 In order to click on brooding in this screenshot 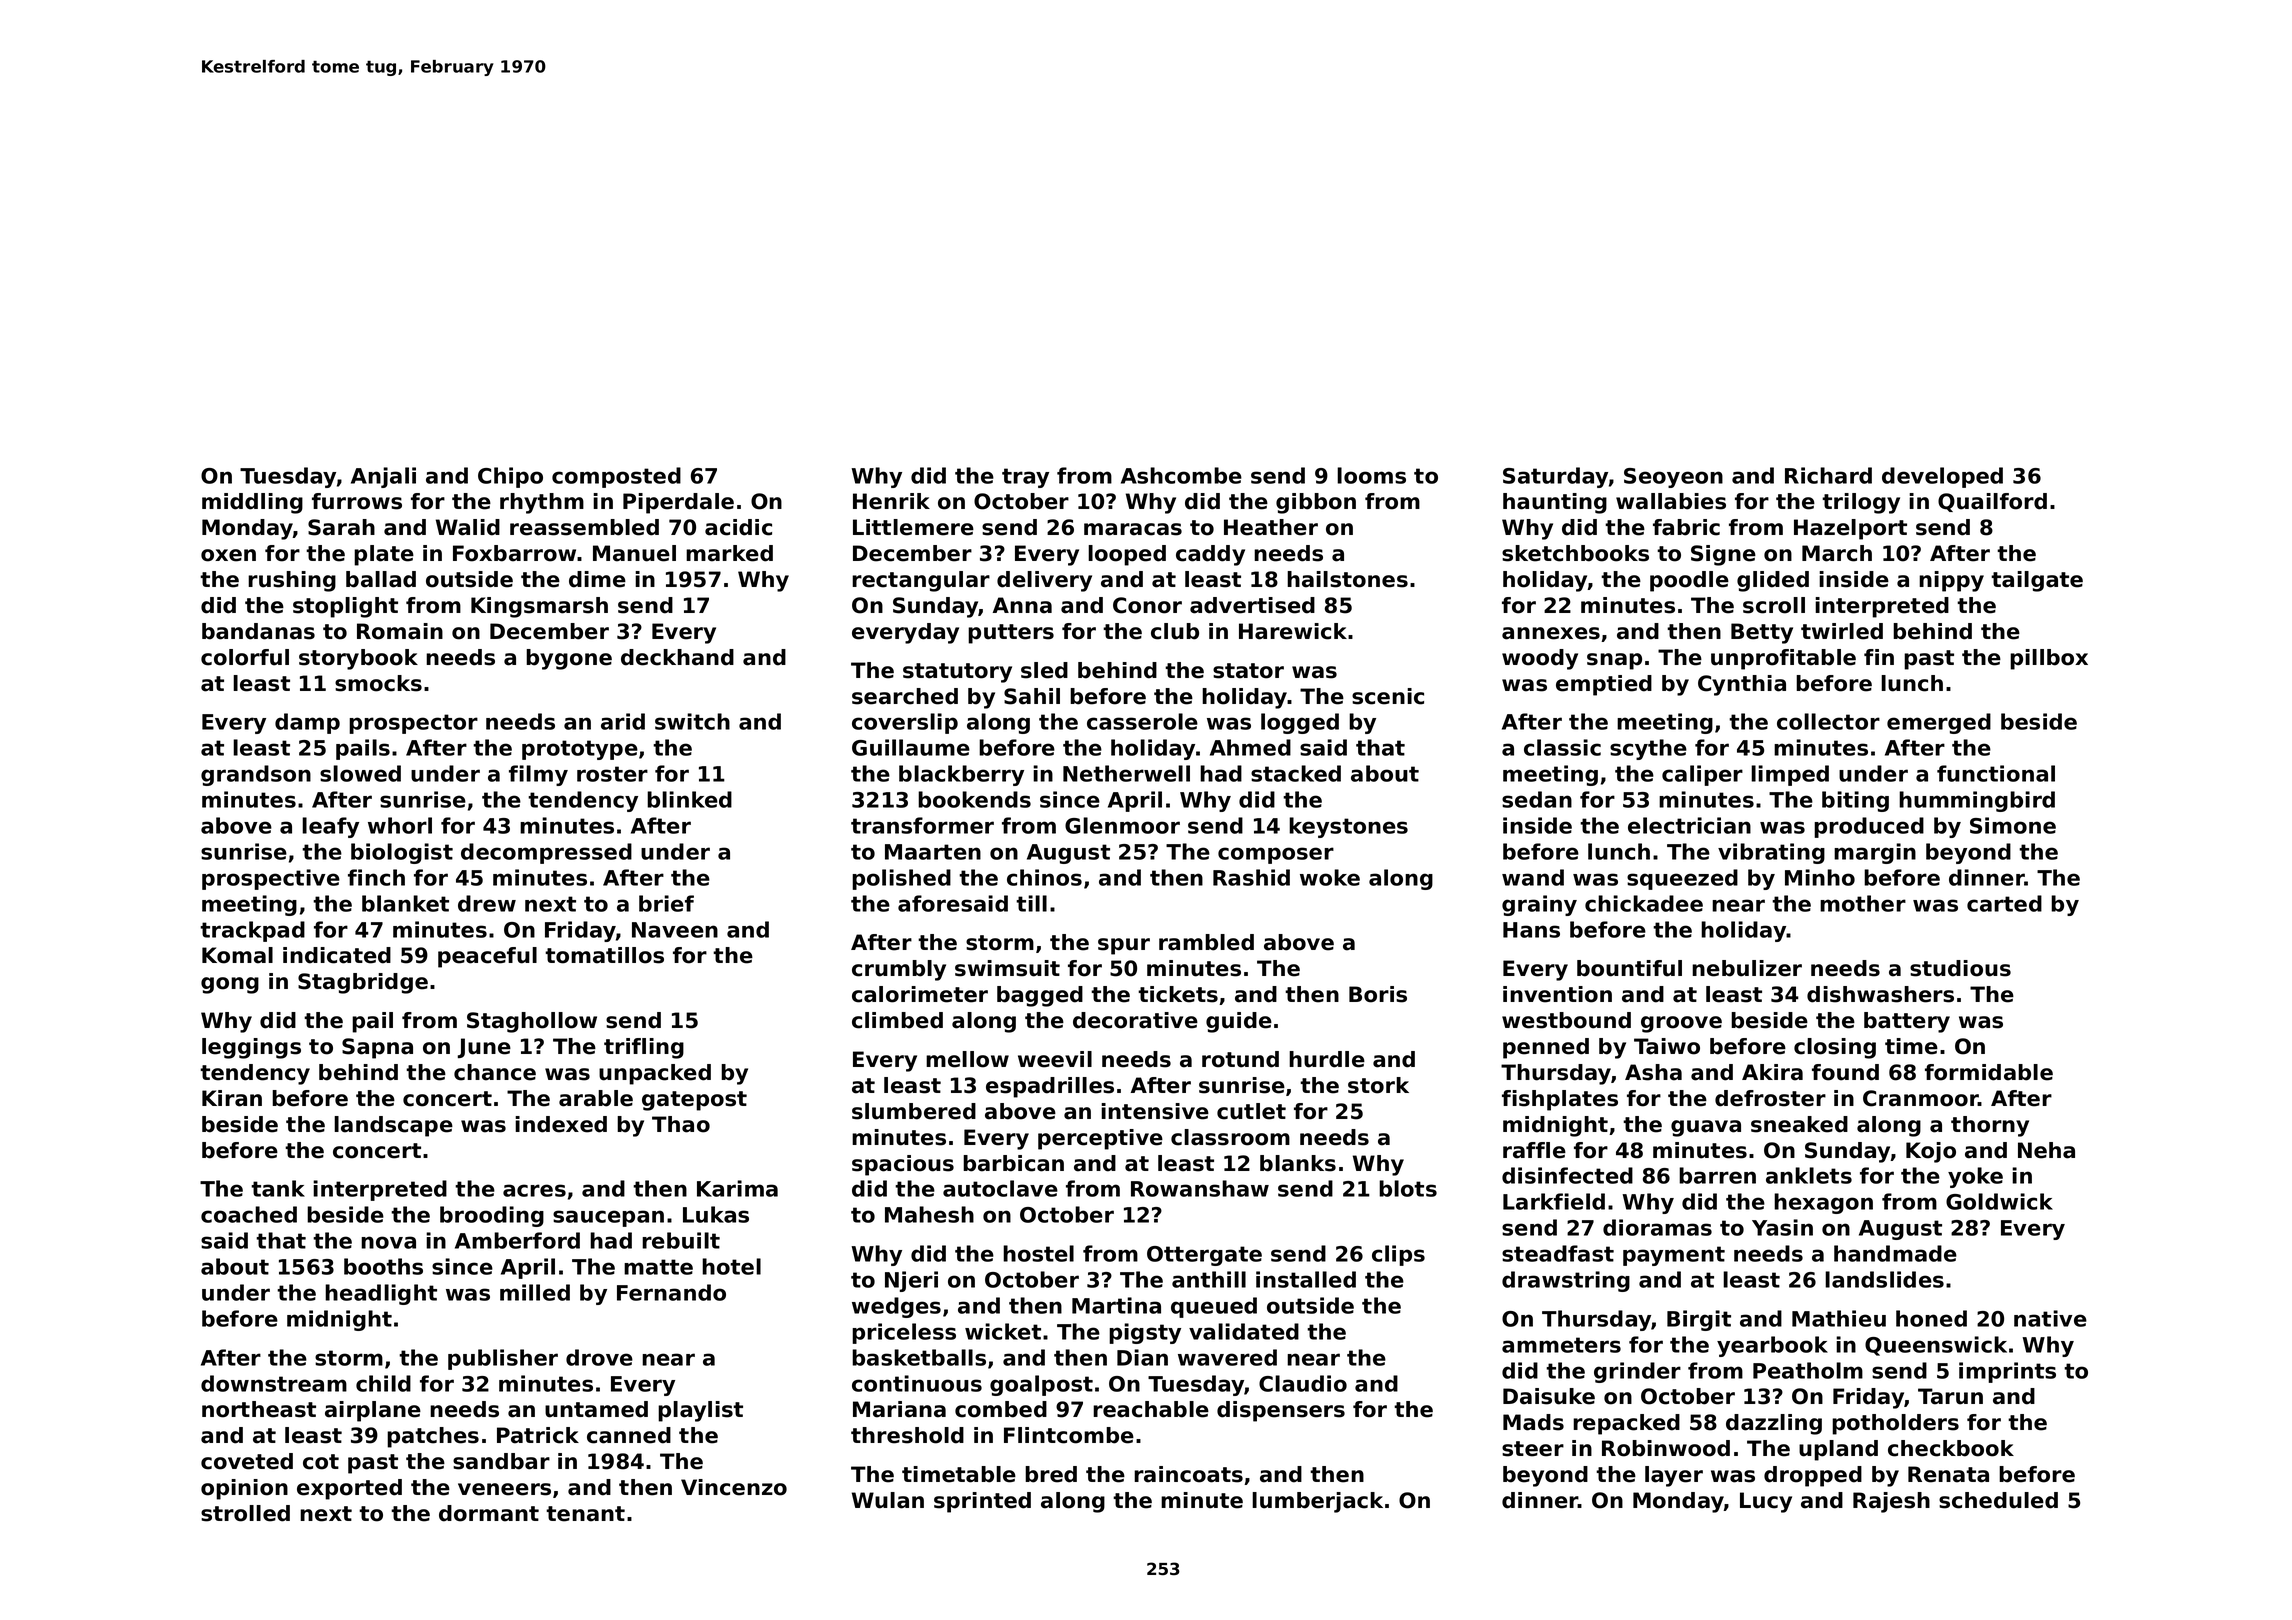, I will do `click(492, 1216)`.
